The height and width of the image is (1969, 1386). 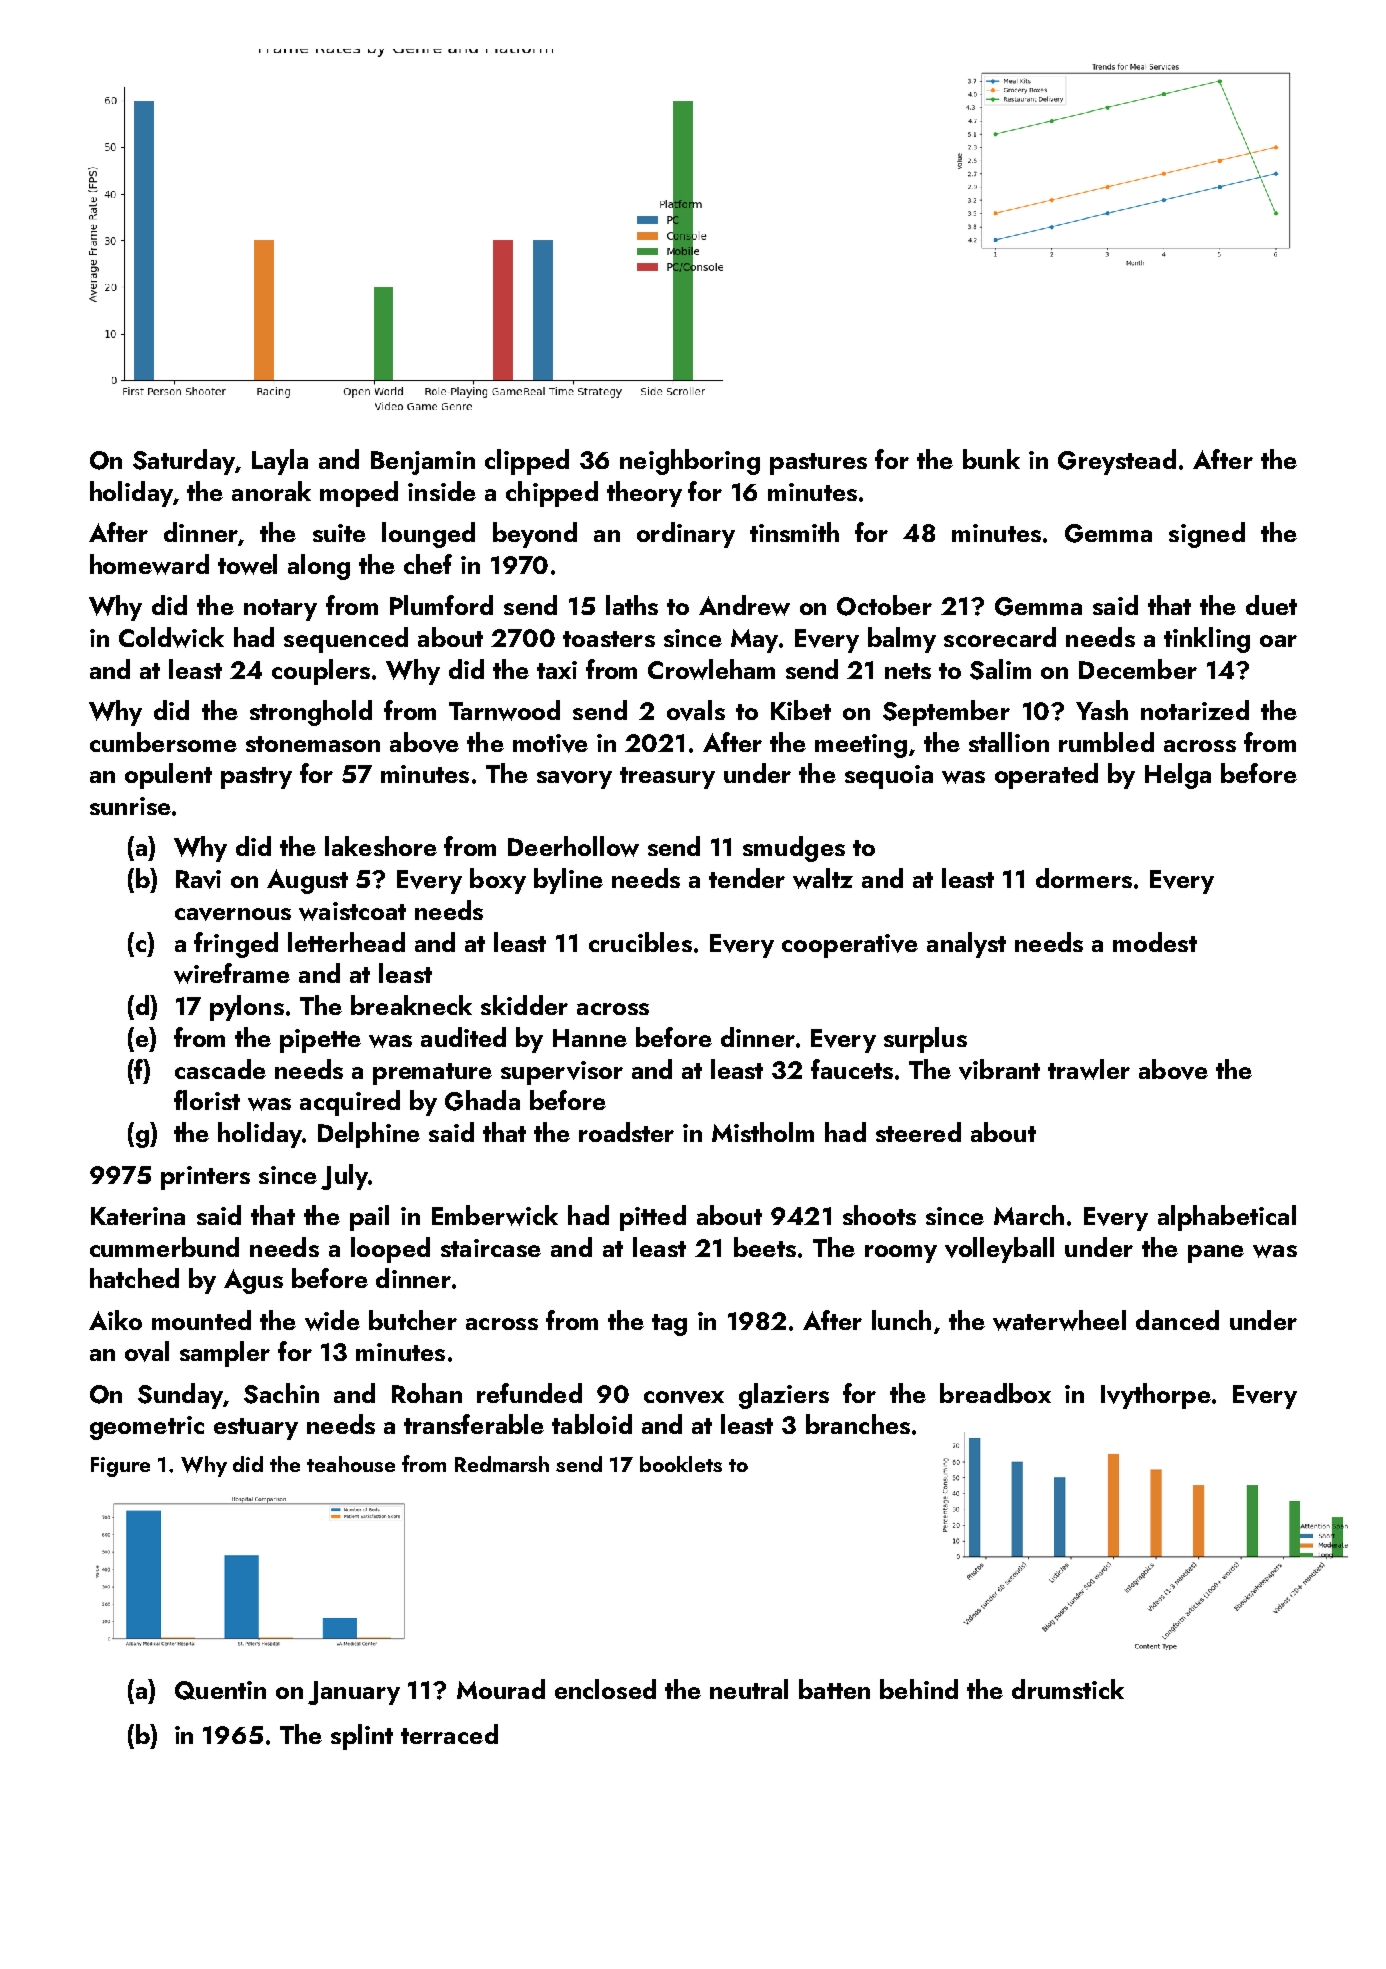 I want to click on volleyball, so click(x=999, y=1250).
